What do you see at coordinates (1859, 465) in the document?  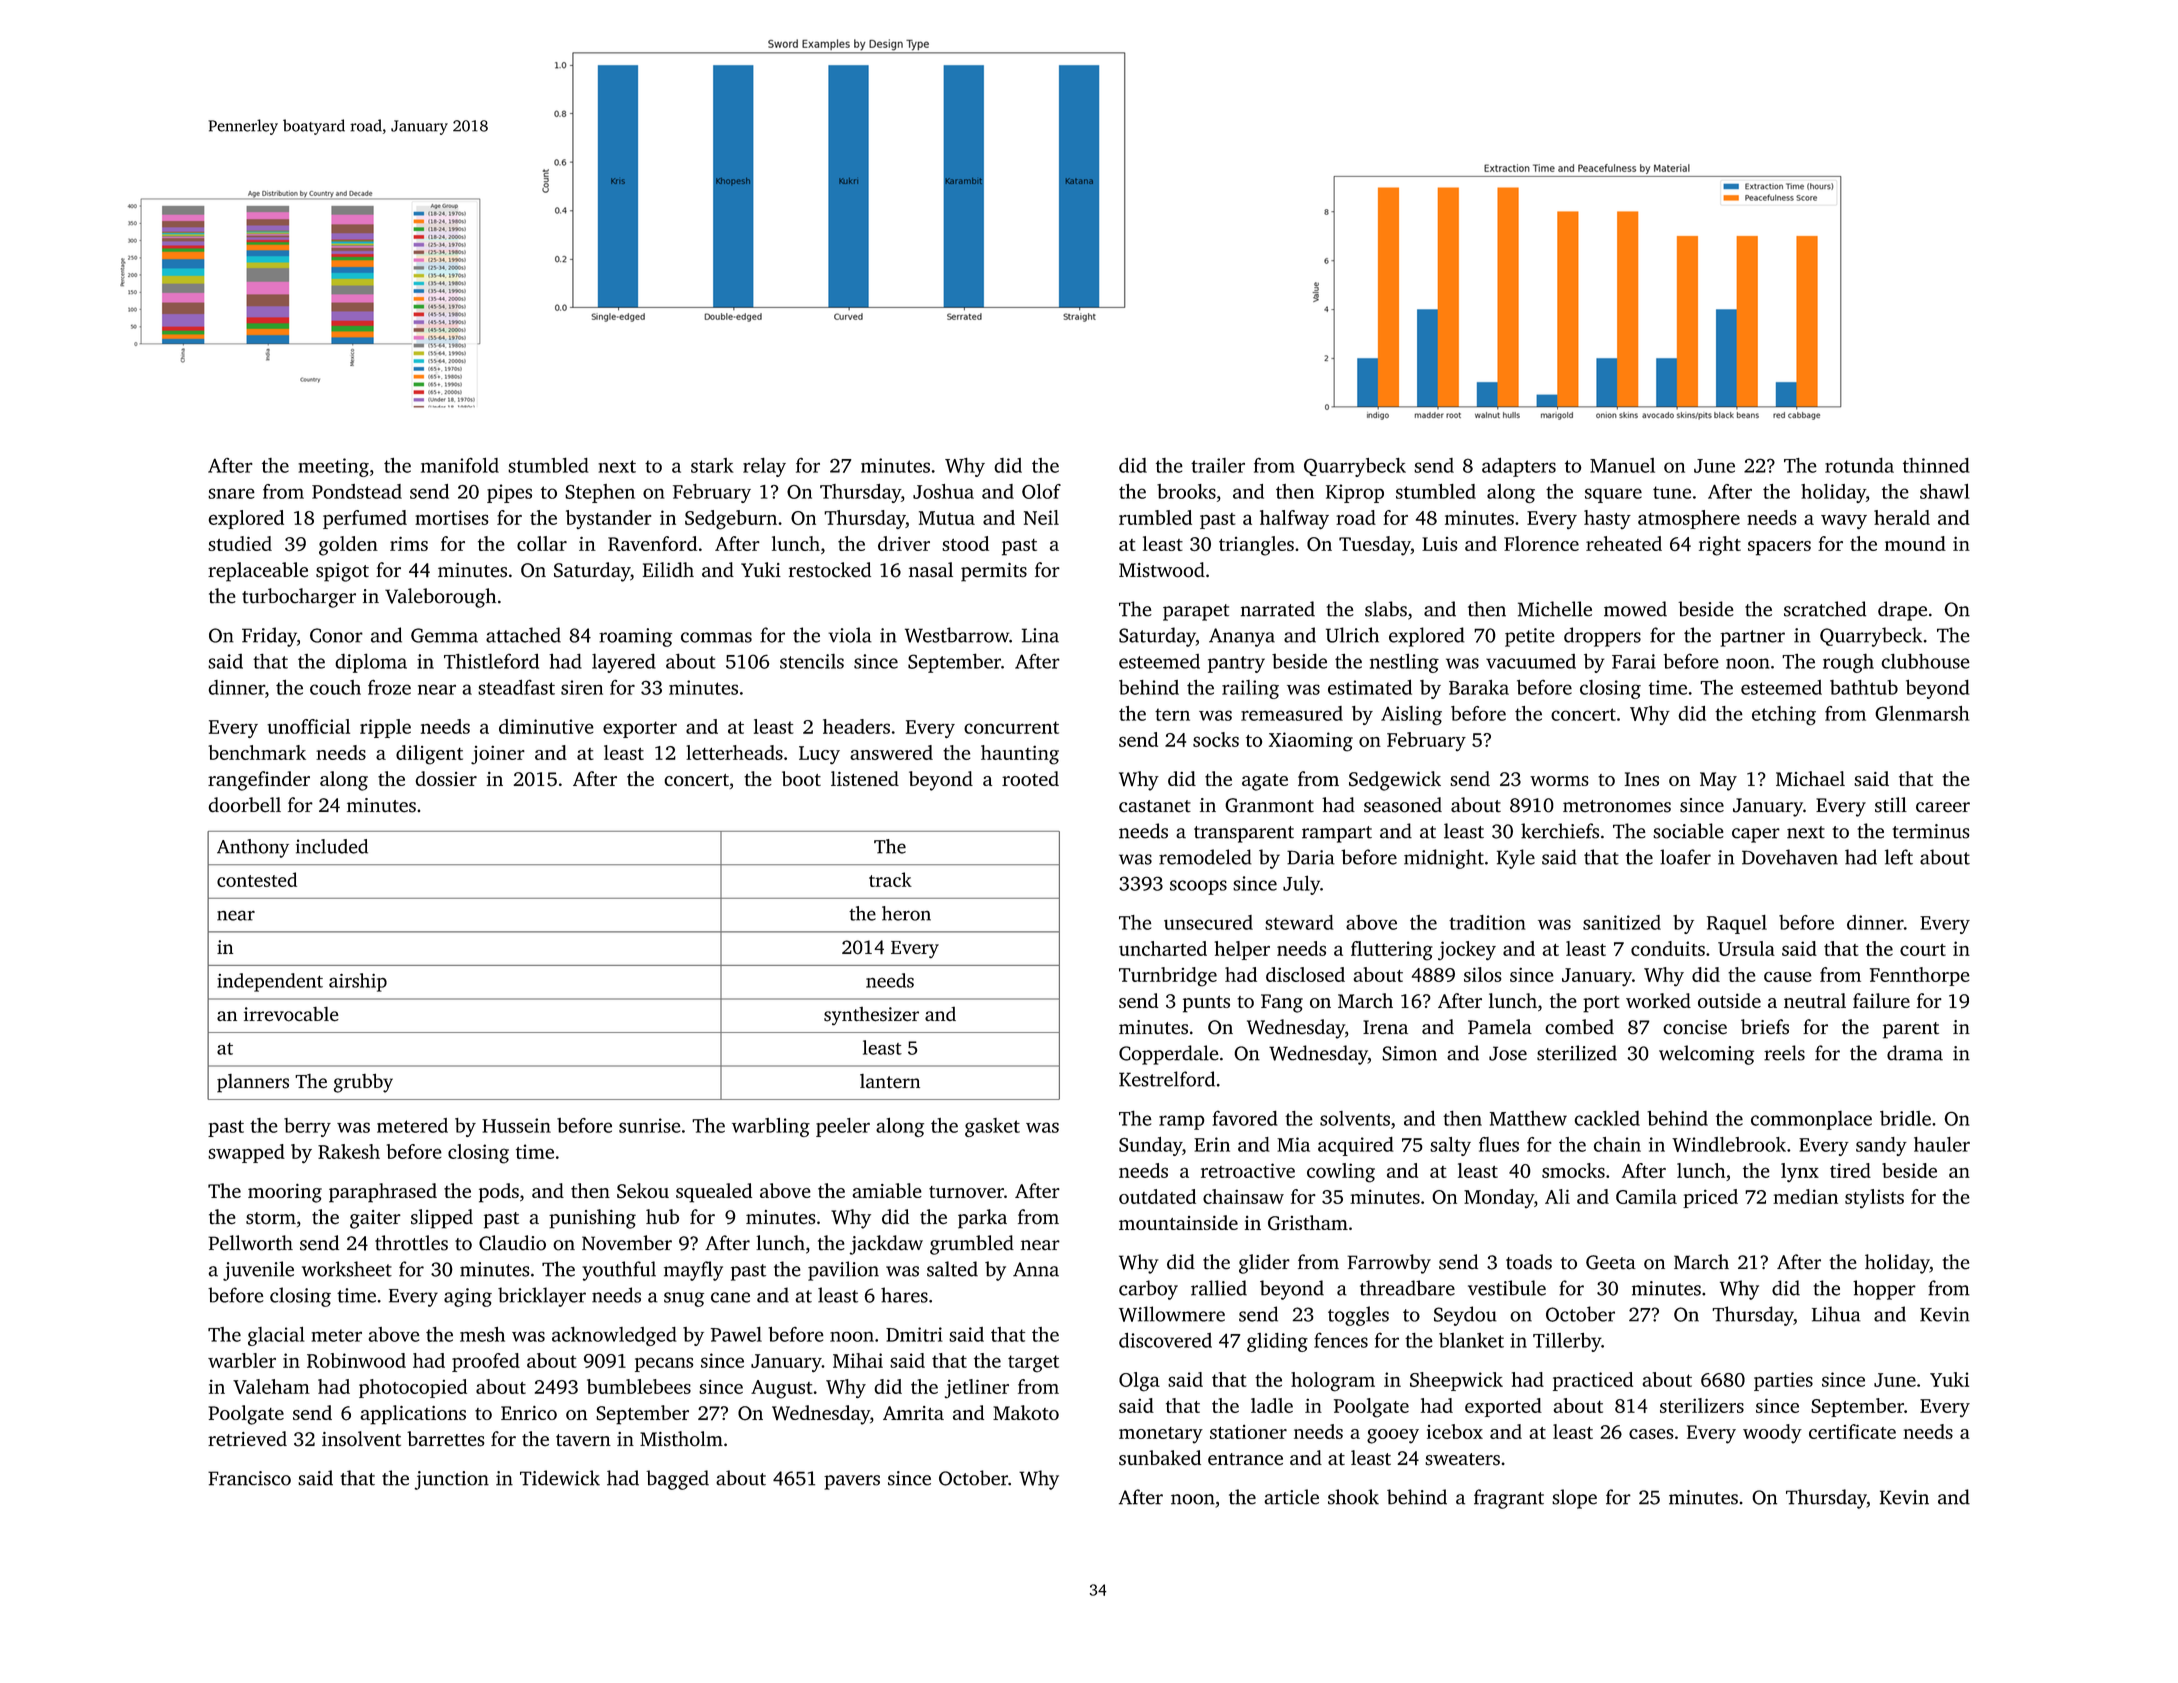 I see `rotunda` at bounding box center [1859, 465].
